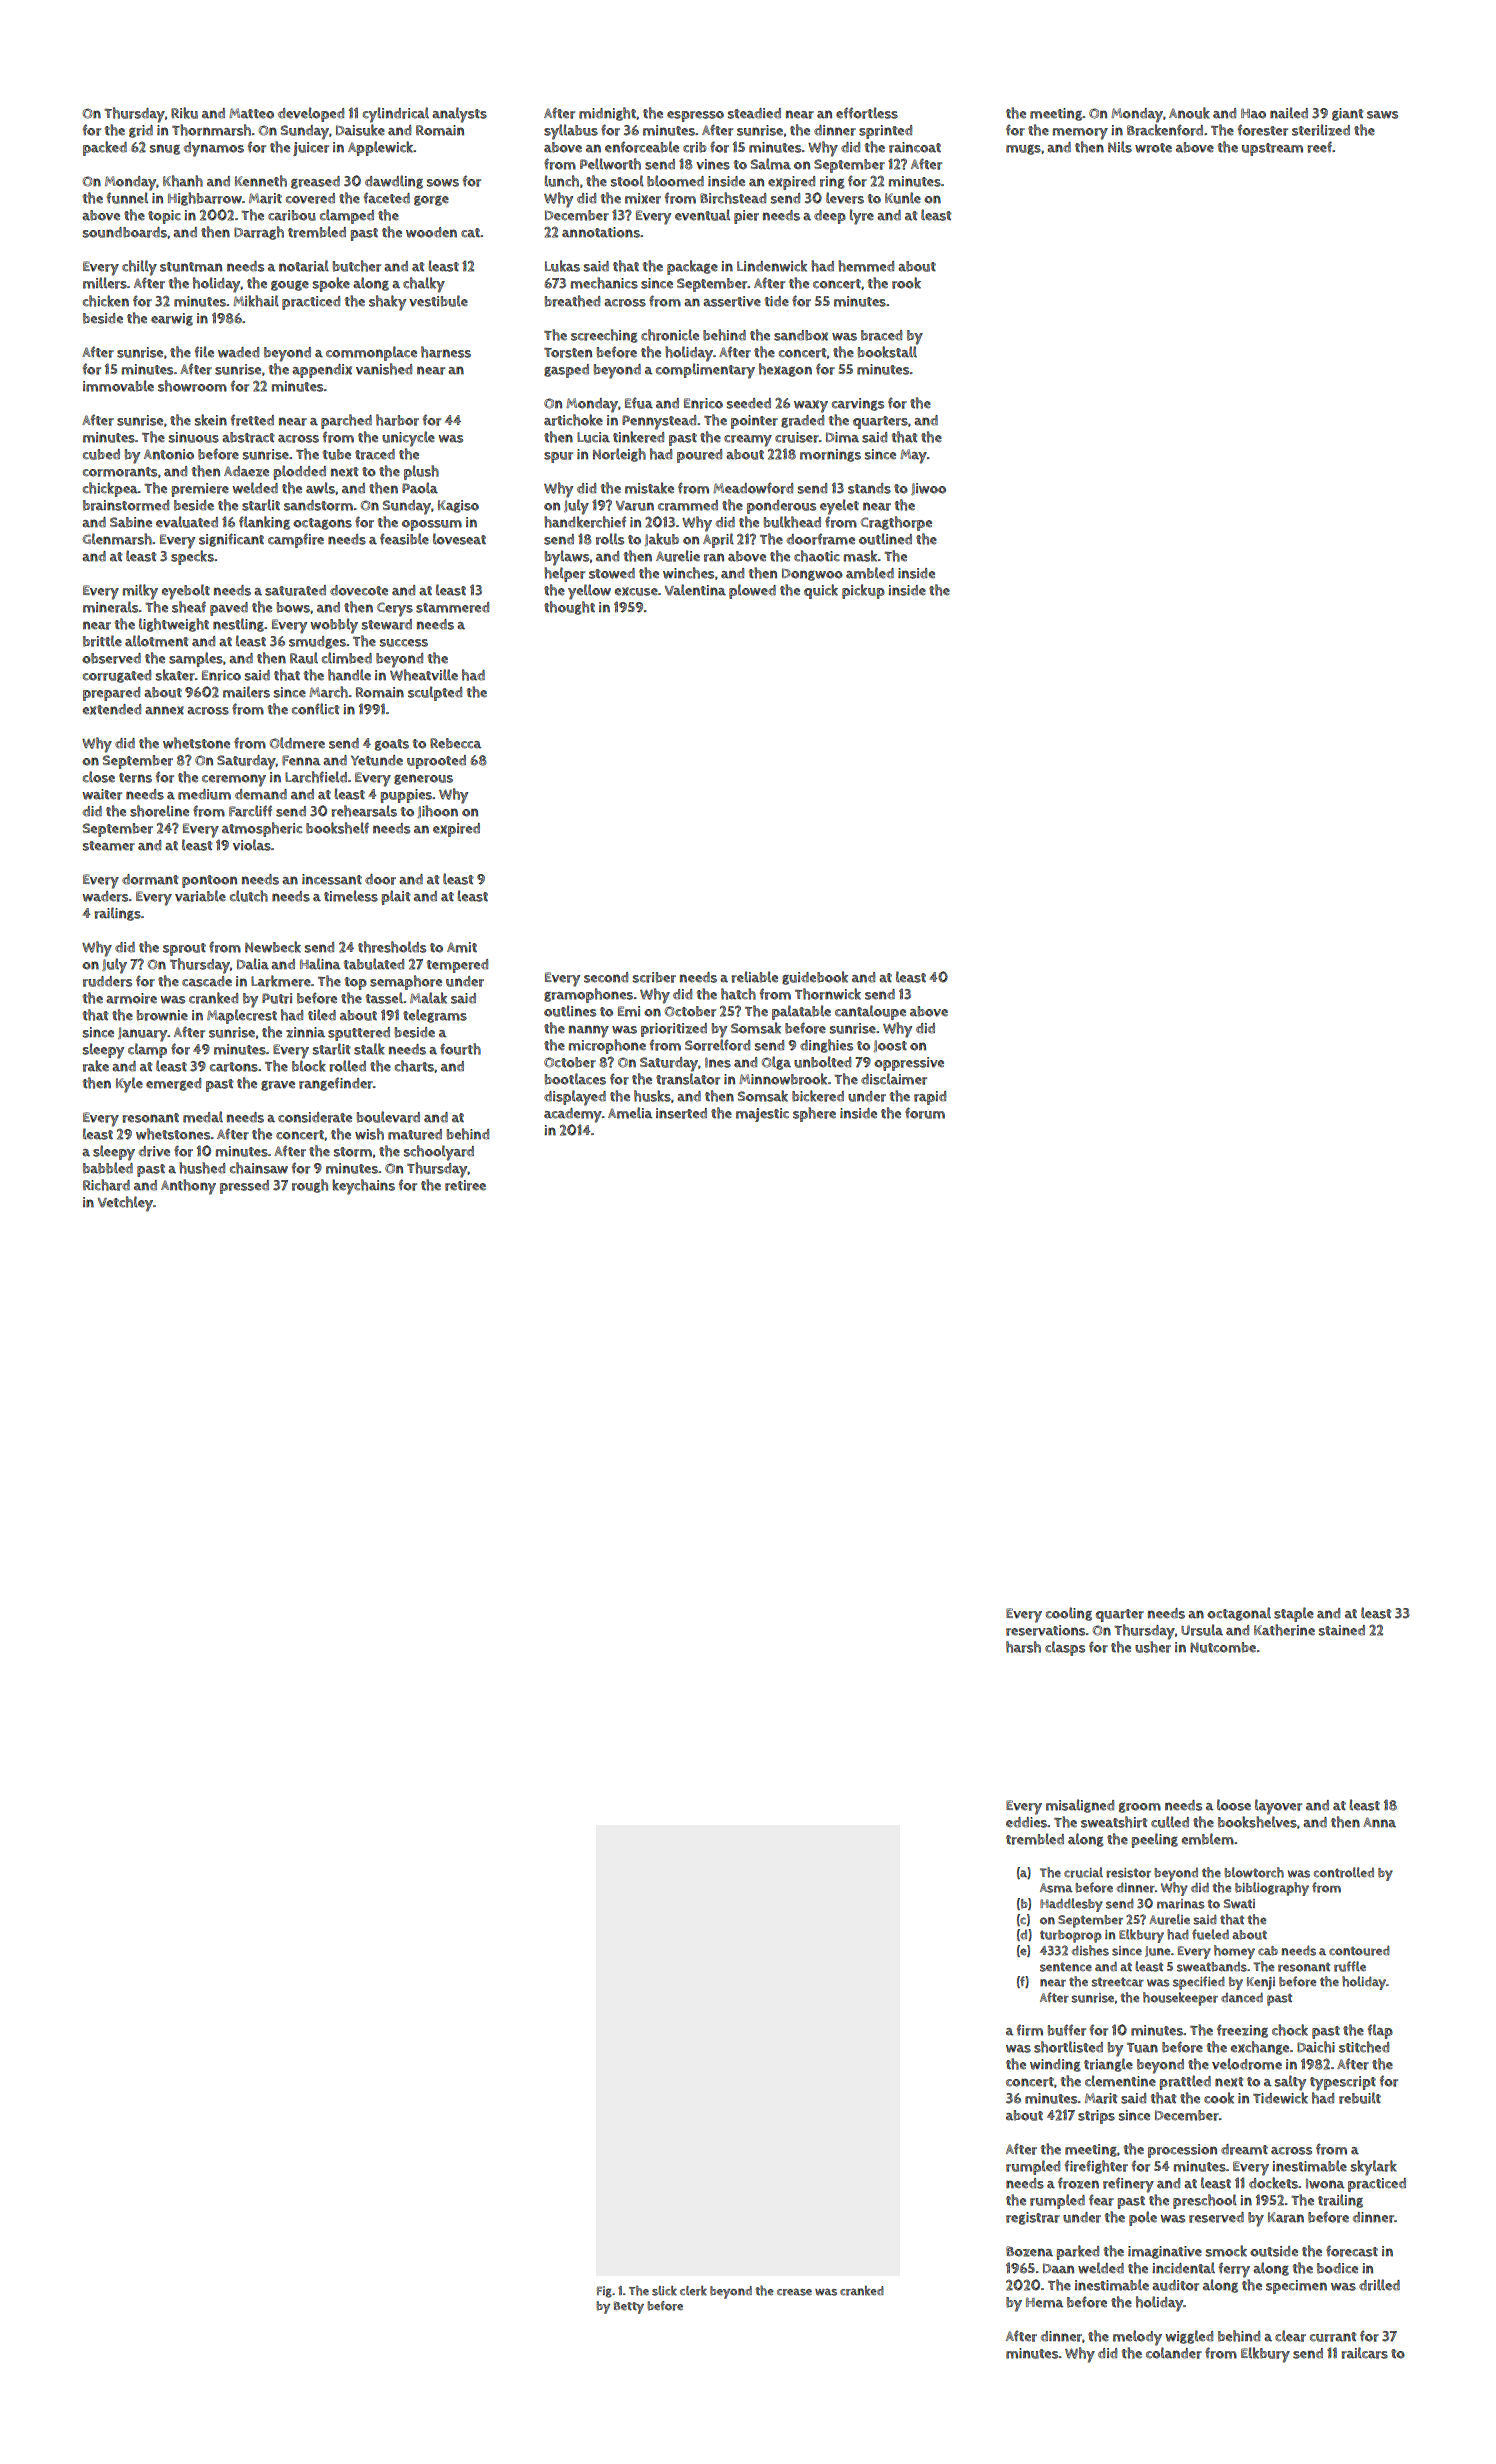 The width and height of the screenshot is (1496, 2464). Describe the element at coordinates (870, 1012) in the screenshot. I see `cantaloupe` at that location.
